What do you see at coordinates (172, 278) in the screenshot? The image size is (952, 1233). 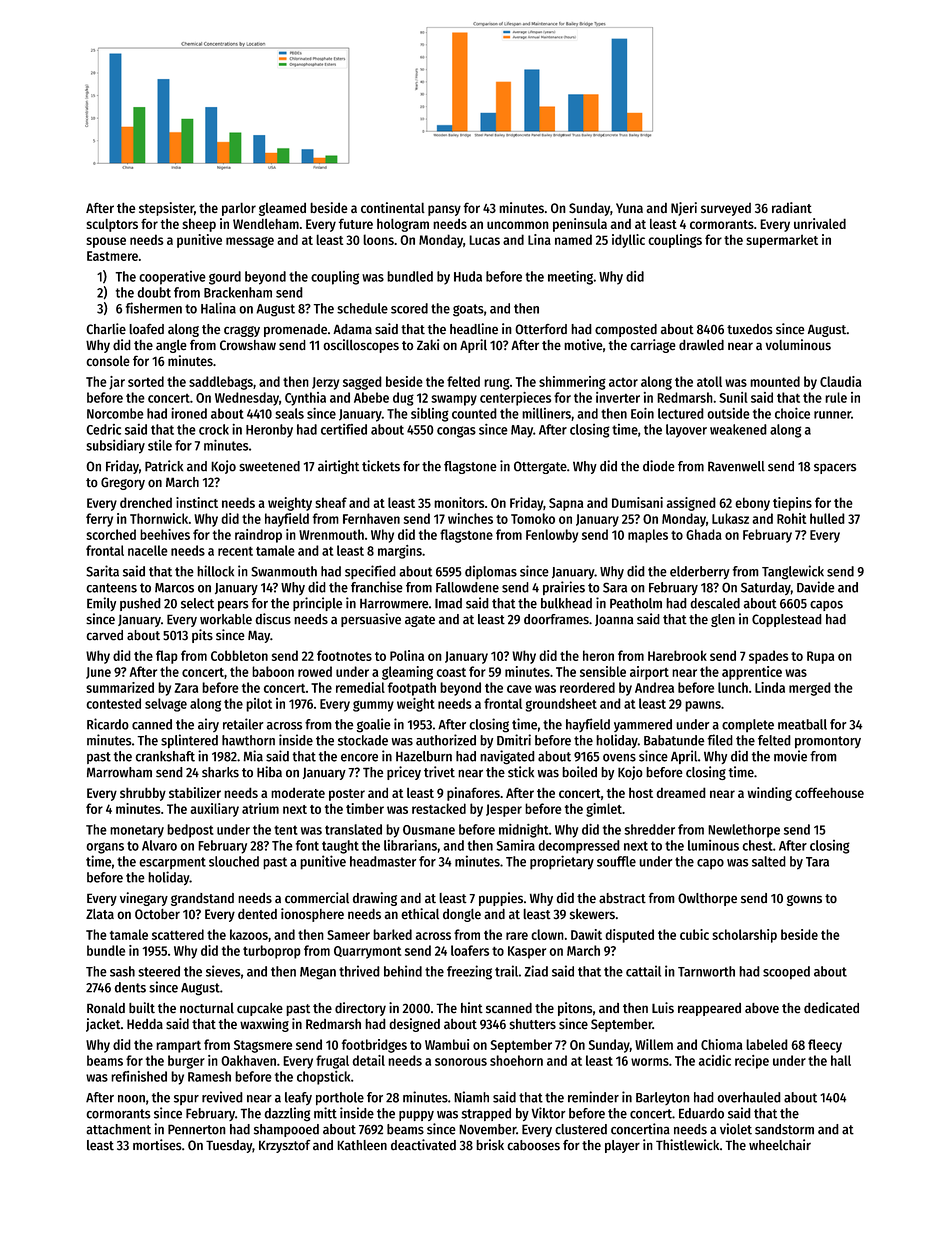 I see `cooperative` at bounding box center [172, 278].
